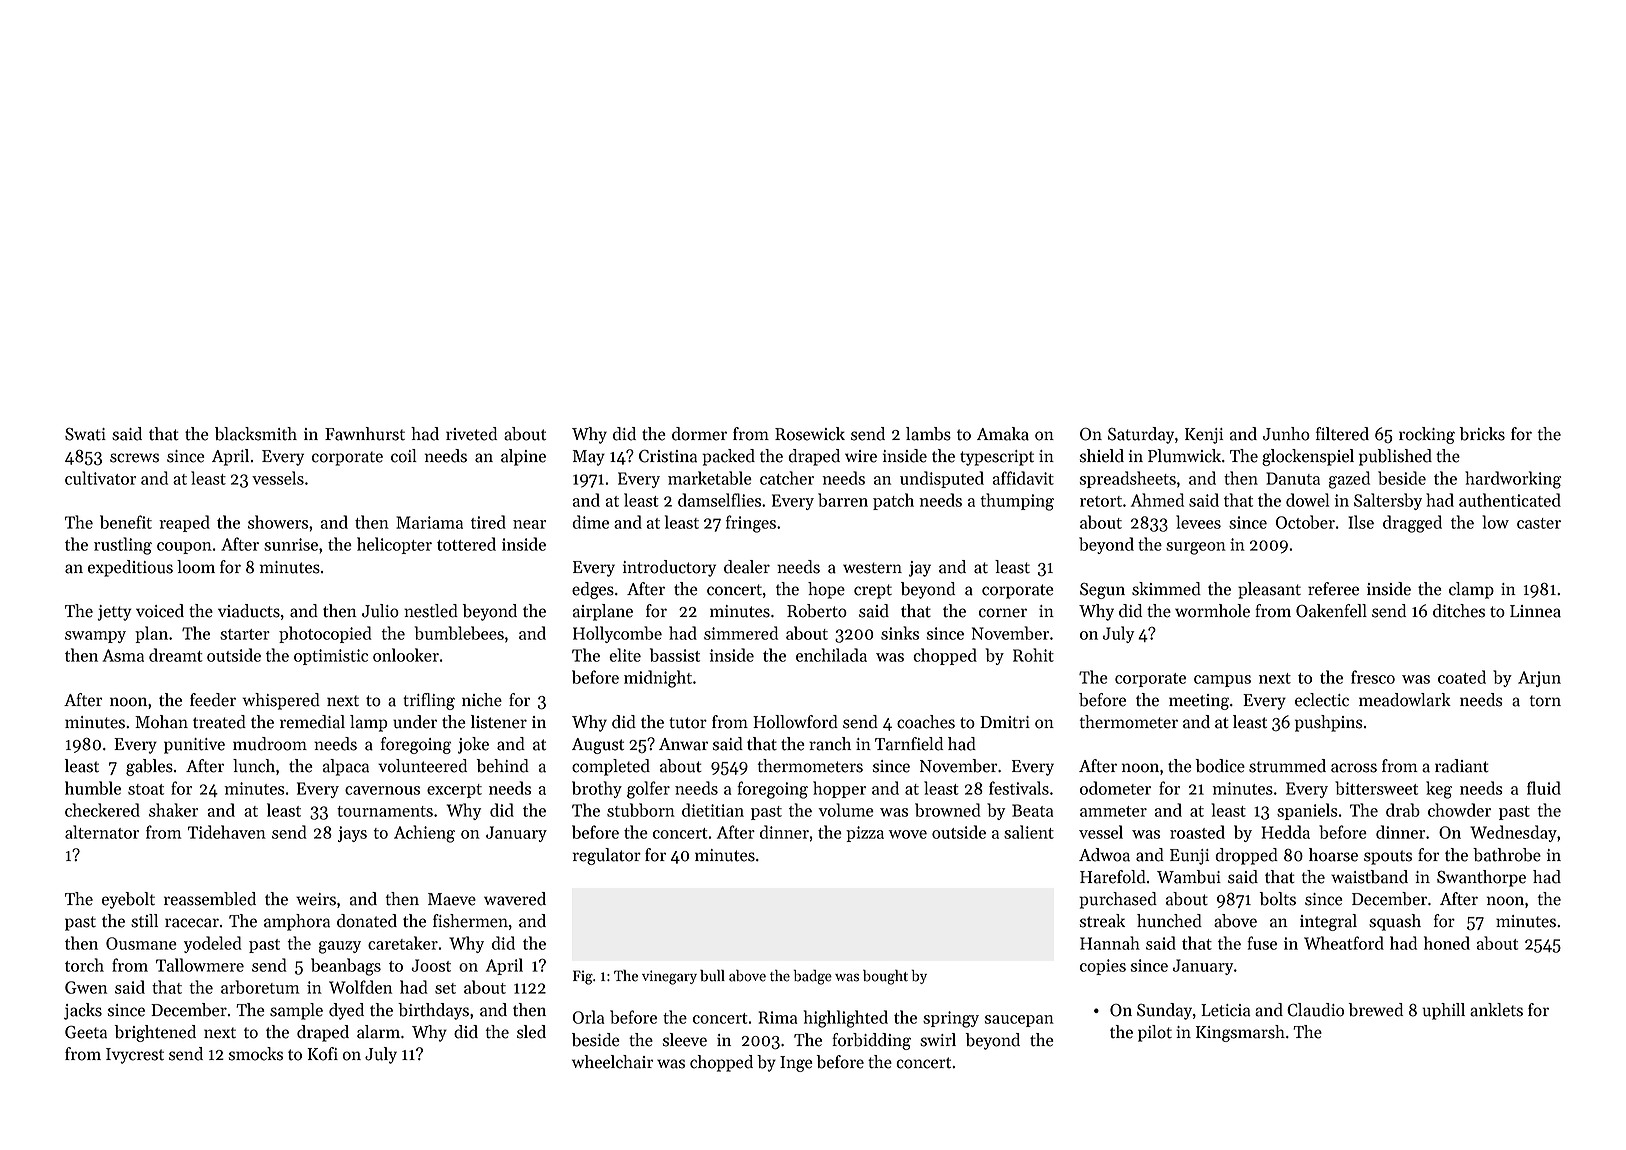 The image size is (1626, 1150). Describe the element at coordinates (452, 899) in the document. I see `Maeve` at that location.
